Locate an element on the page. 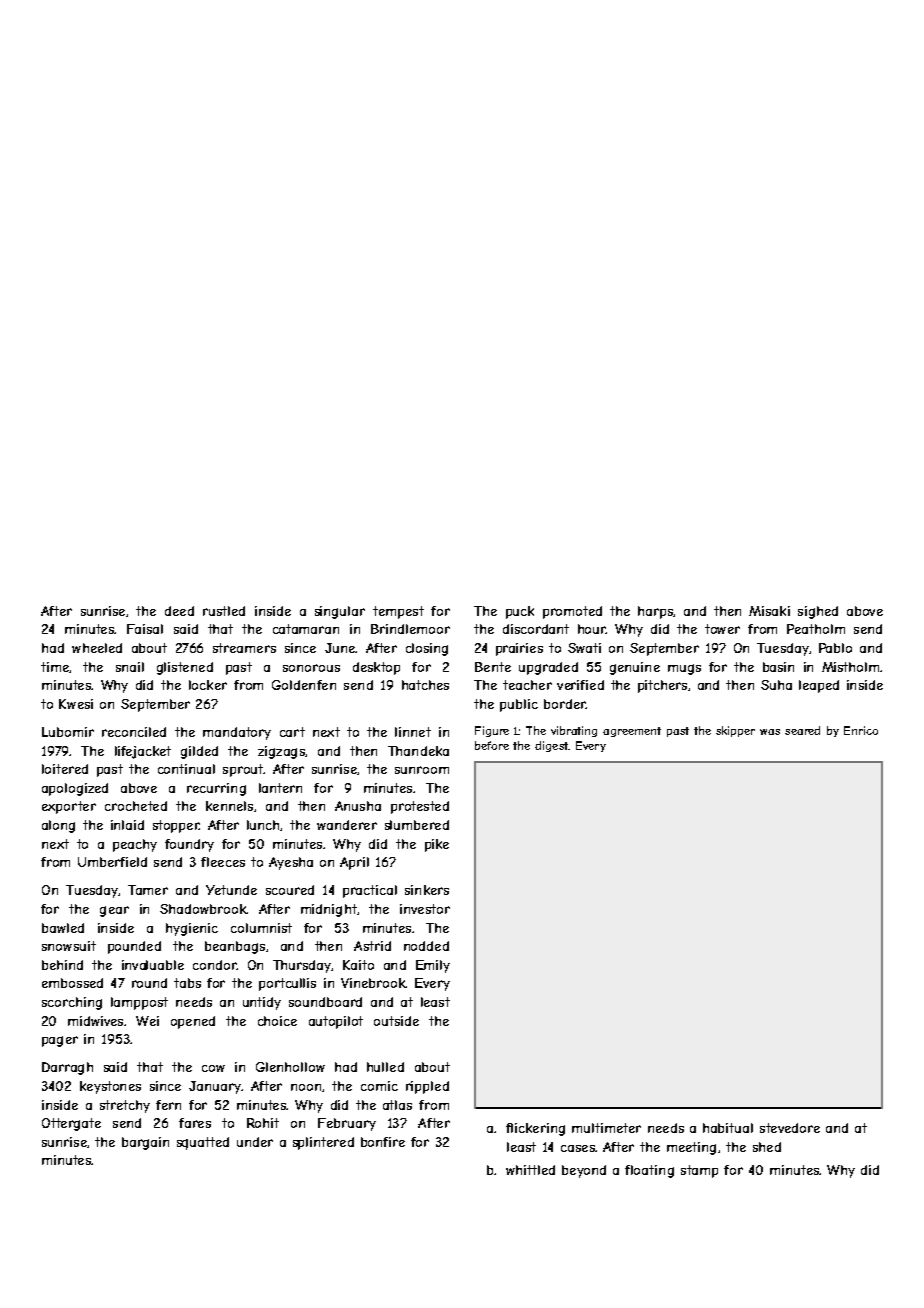 The image size is (924, 1308). Enrico is located at coordinates (861, 730).
